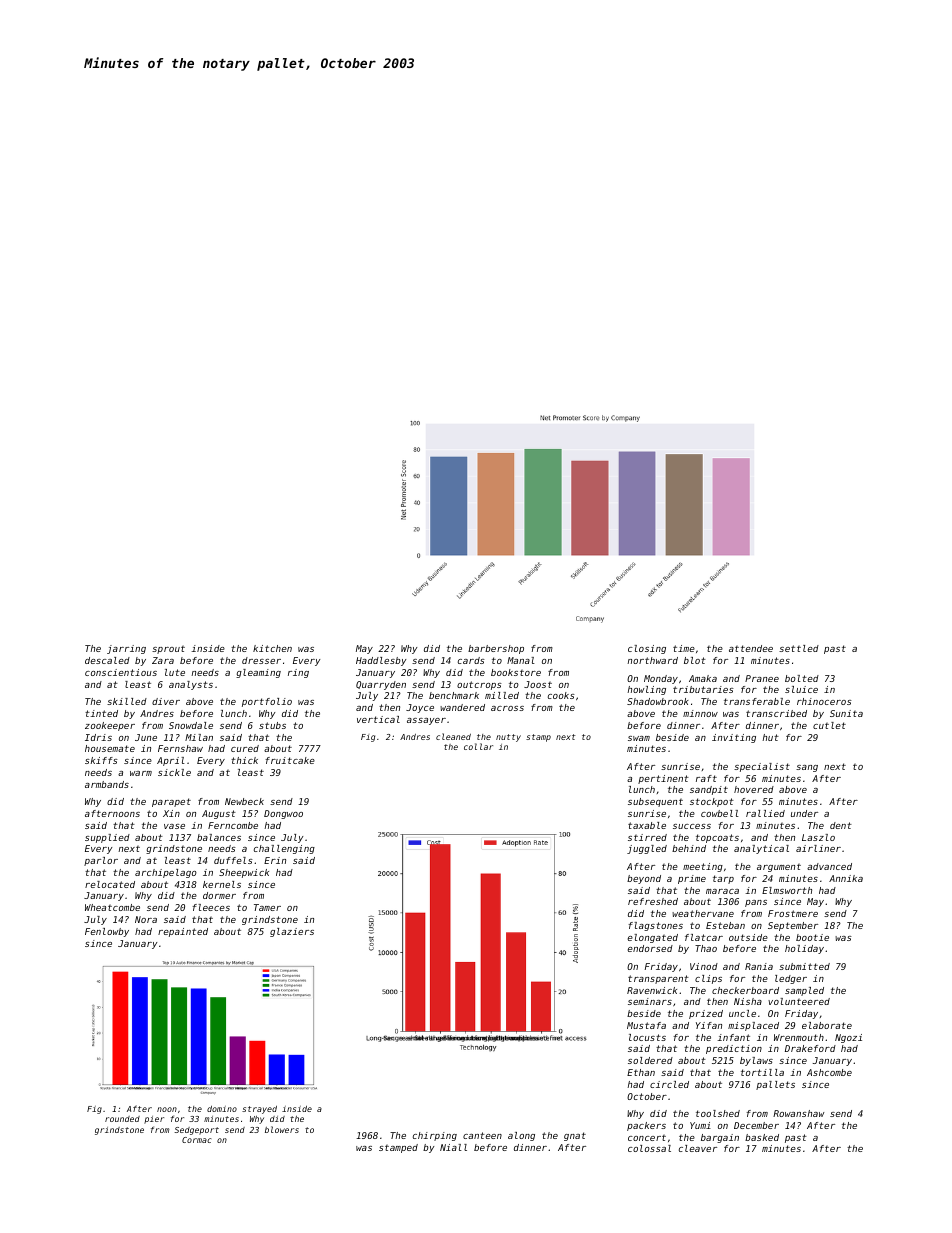 Image resolution: width=952 pixels, height=1233 pixels. I want to click on cutlet, so click(829, 725).
